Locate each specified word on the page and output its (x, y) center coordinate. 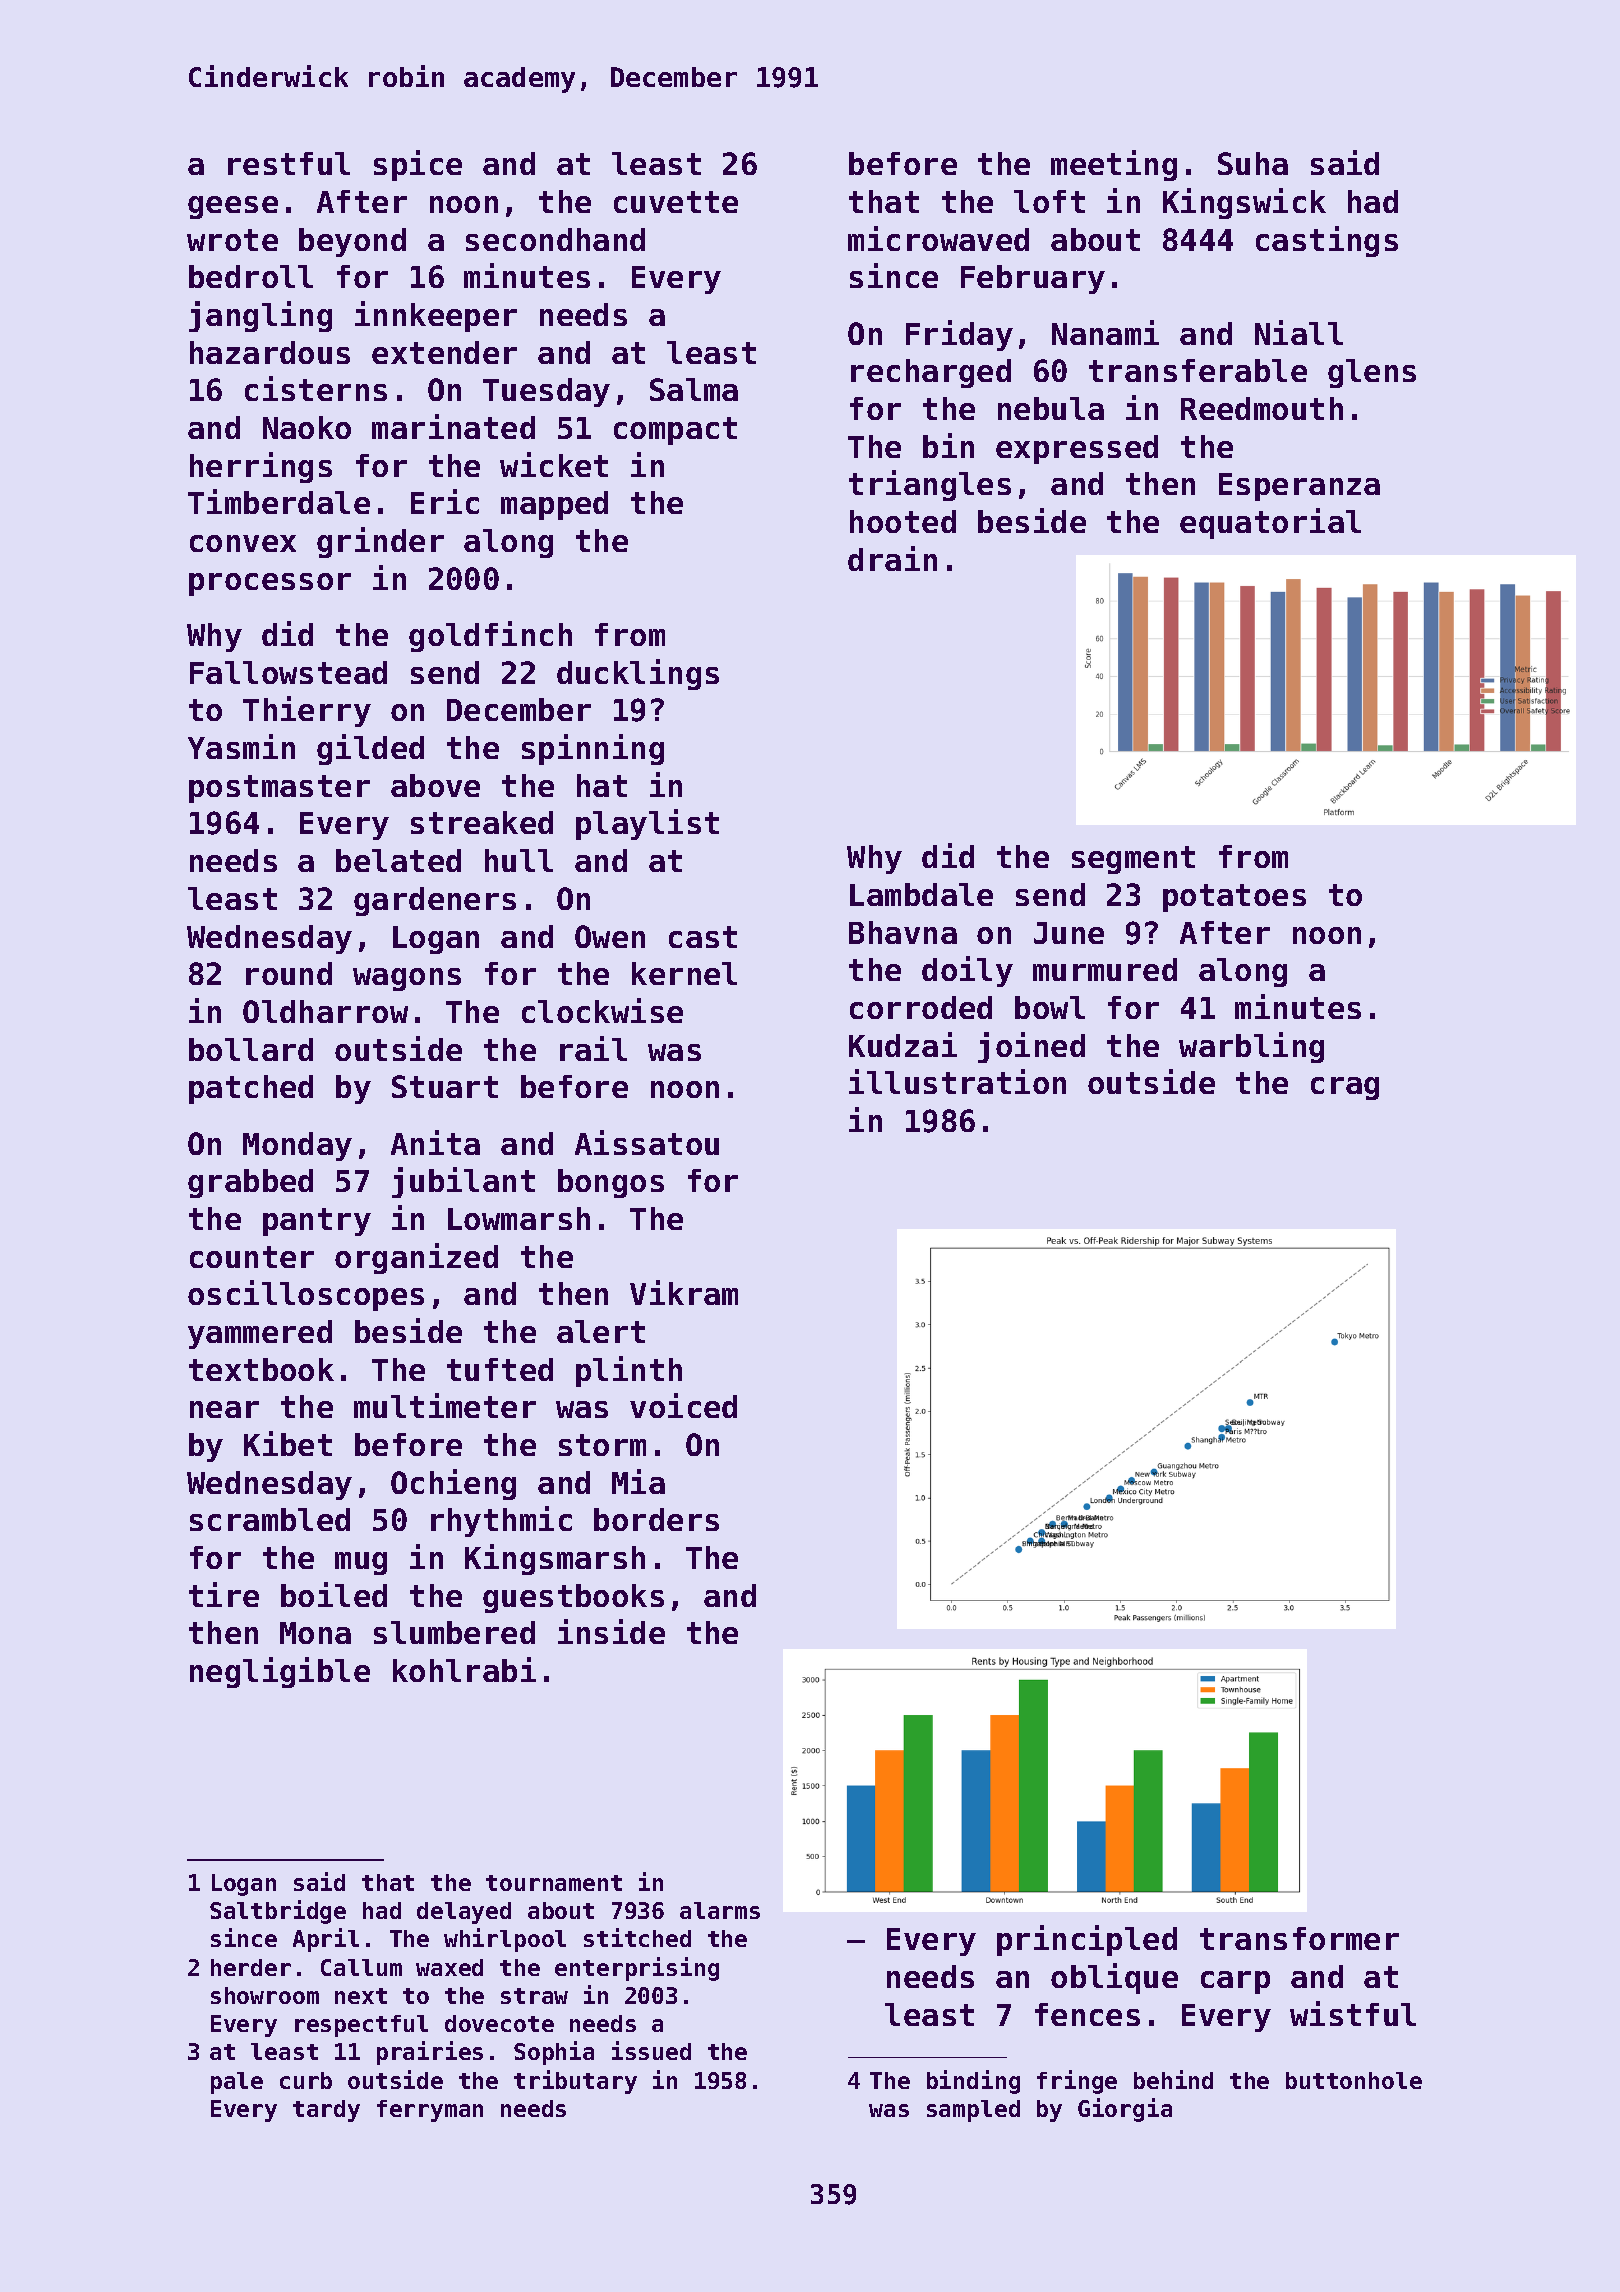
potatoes (1234, 898)
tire (224, 1594)
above (435, 785)
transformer (1299, 1938)
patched (251, 1089)
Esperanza (1299, 487)
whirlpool (505, 1940)
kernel (684, 973)
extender (444, 352)
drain (892, 558)
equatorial (1270, 523)
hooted (903, 521)
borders (656, 1519)
